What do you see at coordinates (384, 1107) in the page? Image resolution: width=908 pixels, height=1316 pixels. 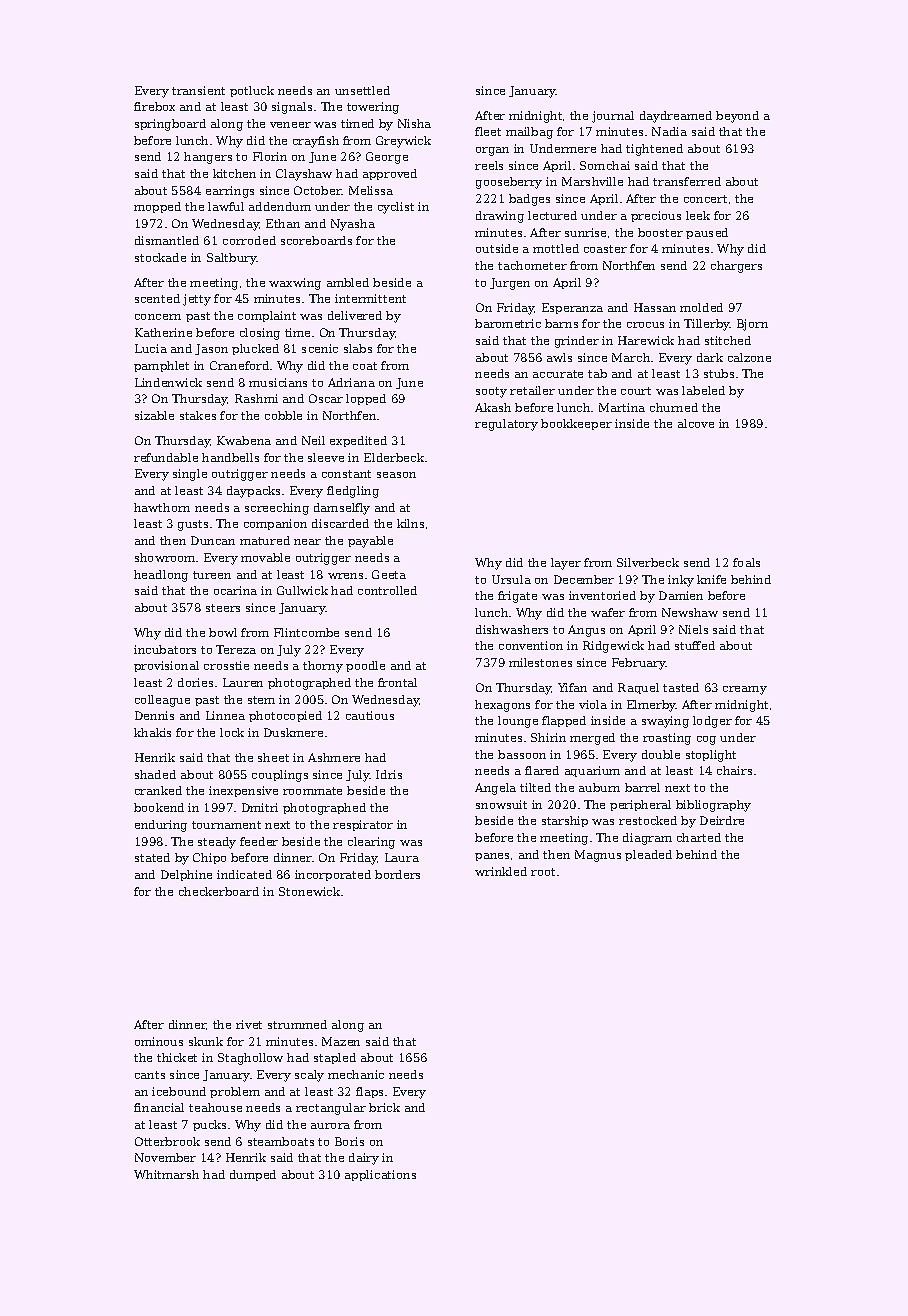 I see `brick` at bounding box center [384, 1107].
